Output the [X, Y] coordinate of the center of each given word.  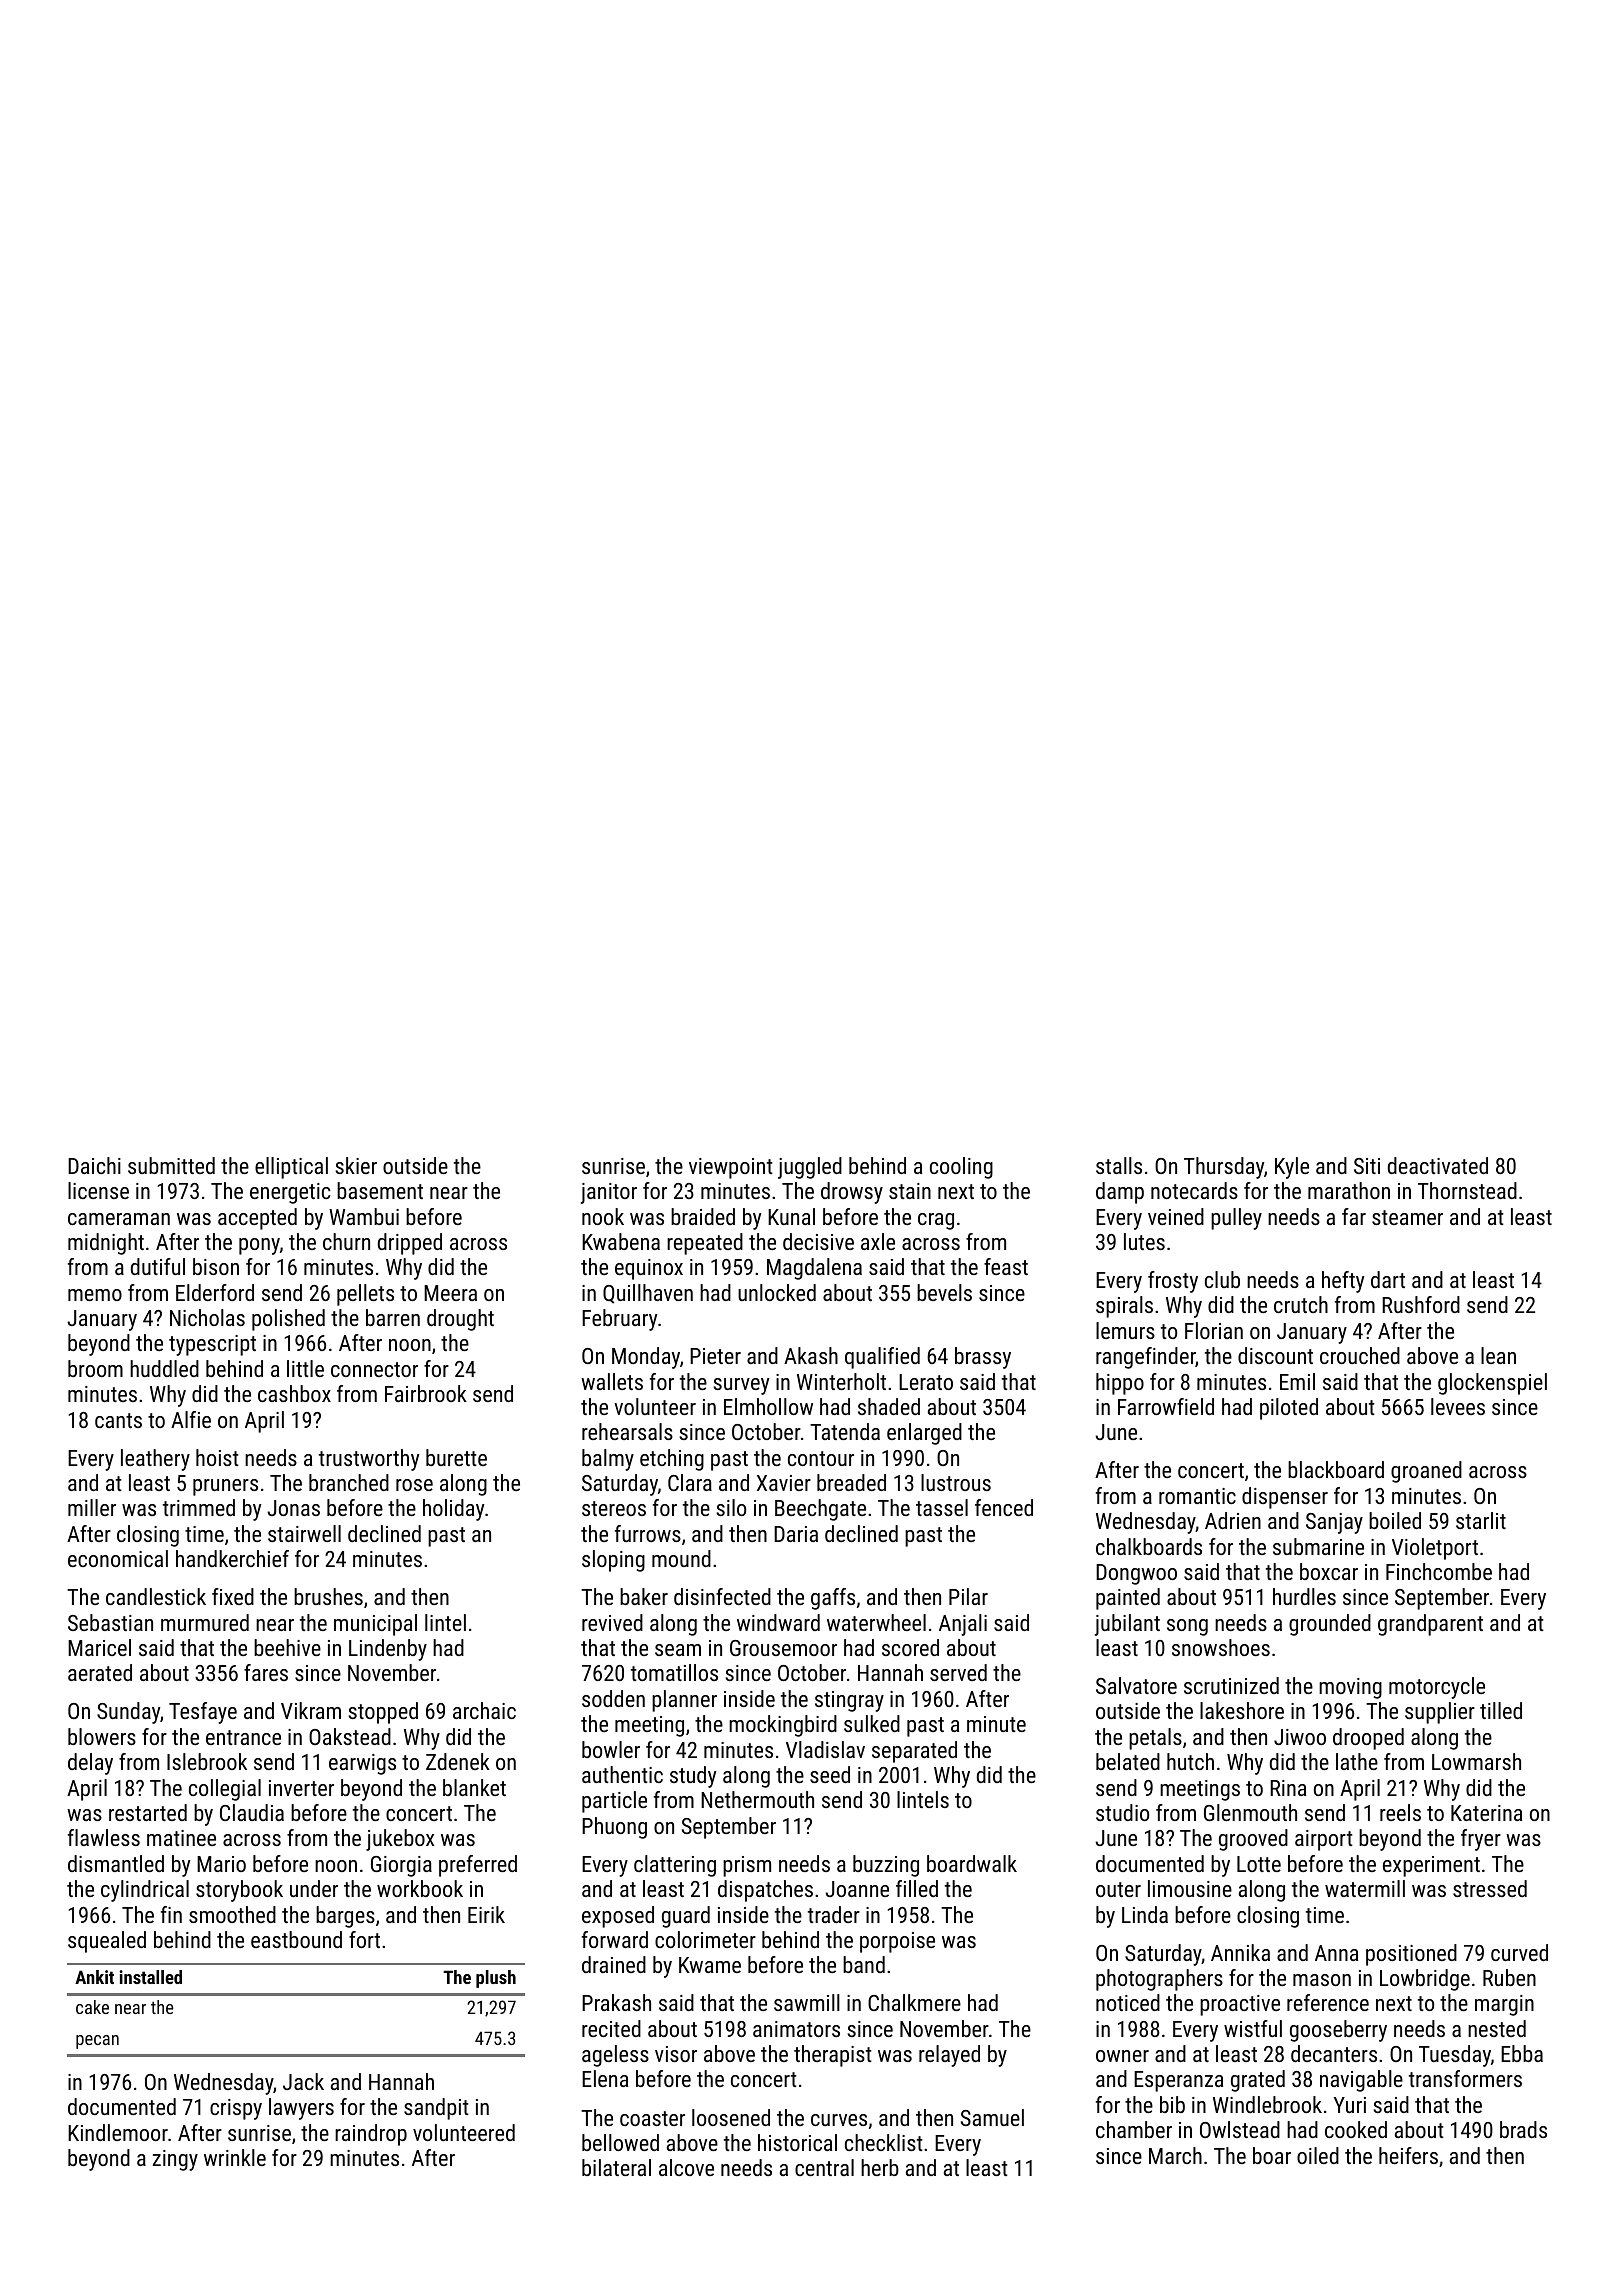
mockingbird [783, 1726]
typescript [212, 1345]
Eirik [486, 1914]
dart [1388, 1279]
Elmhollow [768, 1406]
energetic [290, 1193]
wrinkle [235, 2157]
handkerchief [232, 1558]
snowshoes [1221, 1647]
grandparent [1430, 1625]
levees [1458, 1406]
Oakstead [350, 1736]
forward [615, 1939]
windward [778, 1622]
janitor [608, 1193]
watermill [1365, 1888]
